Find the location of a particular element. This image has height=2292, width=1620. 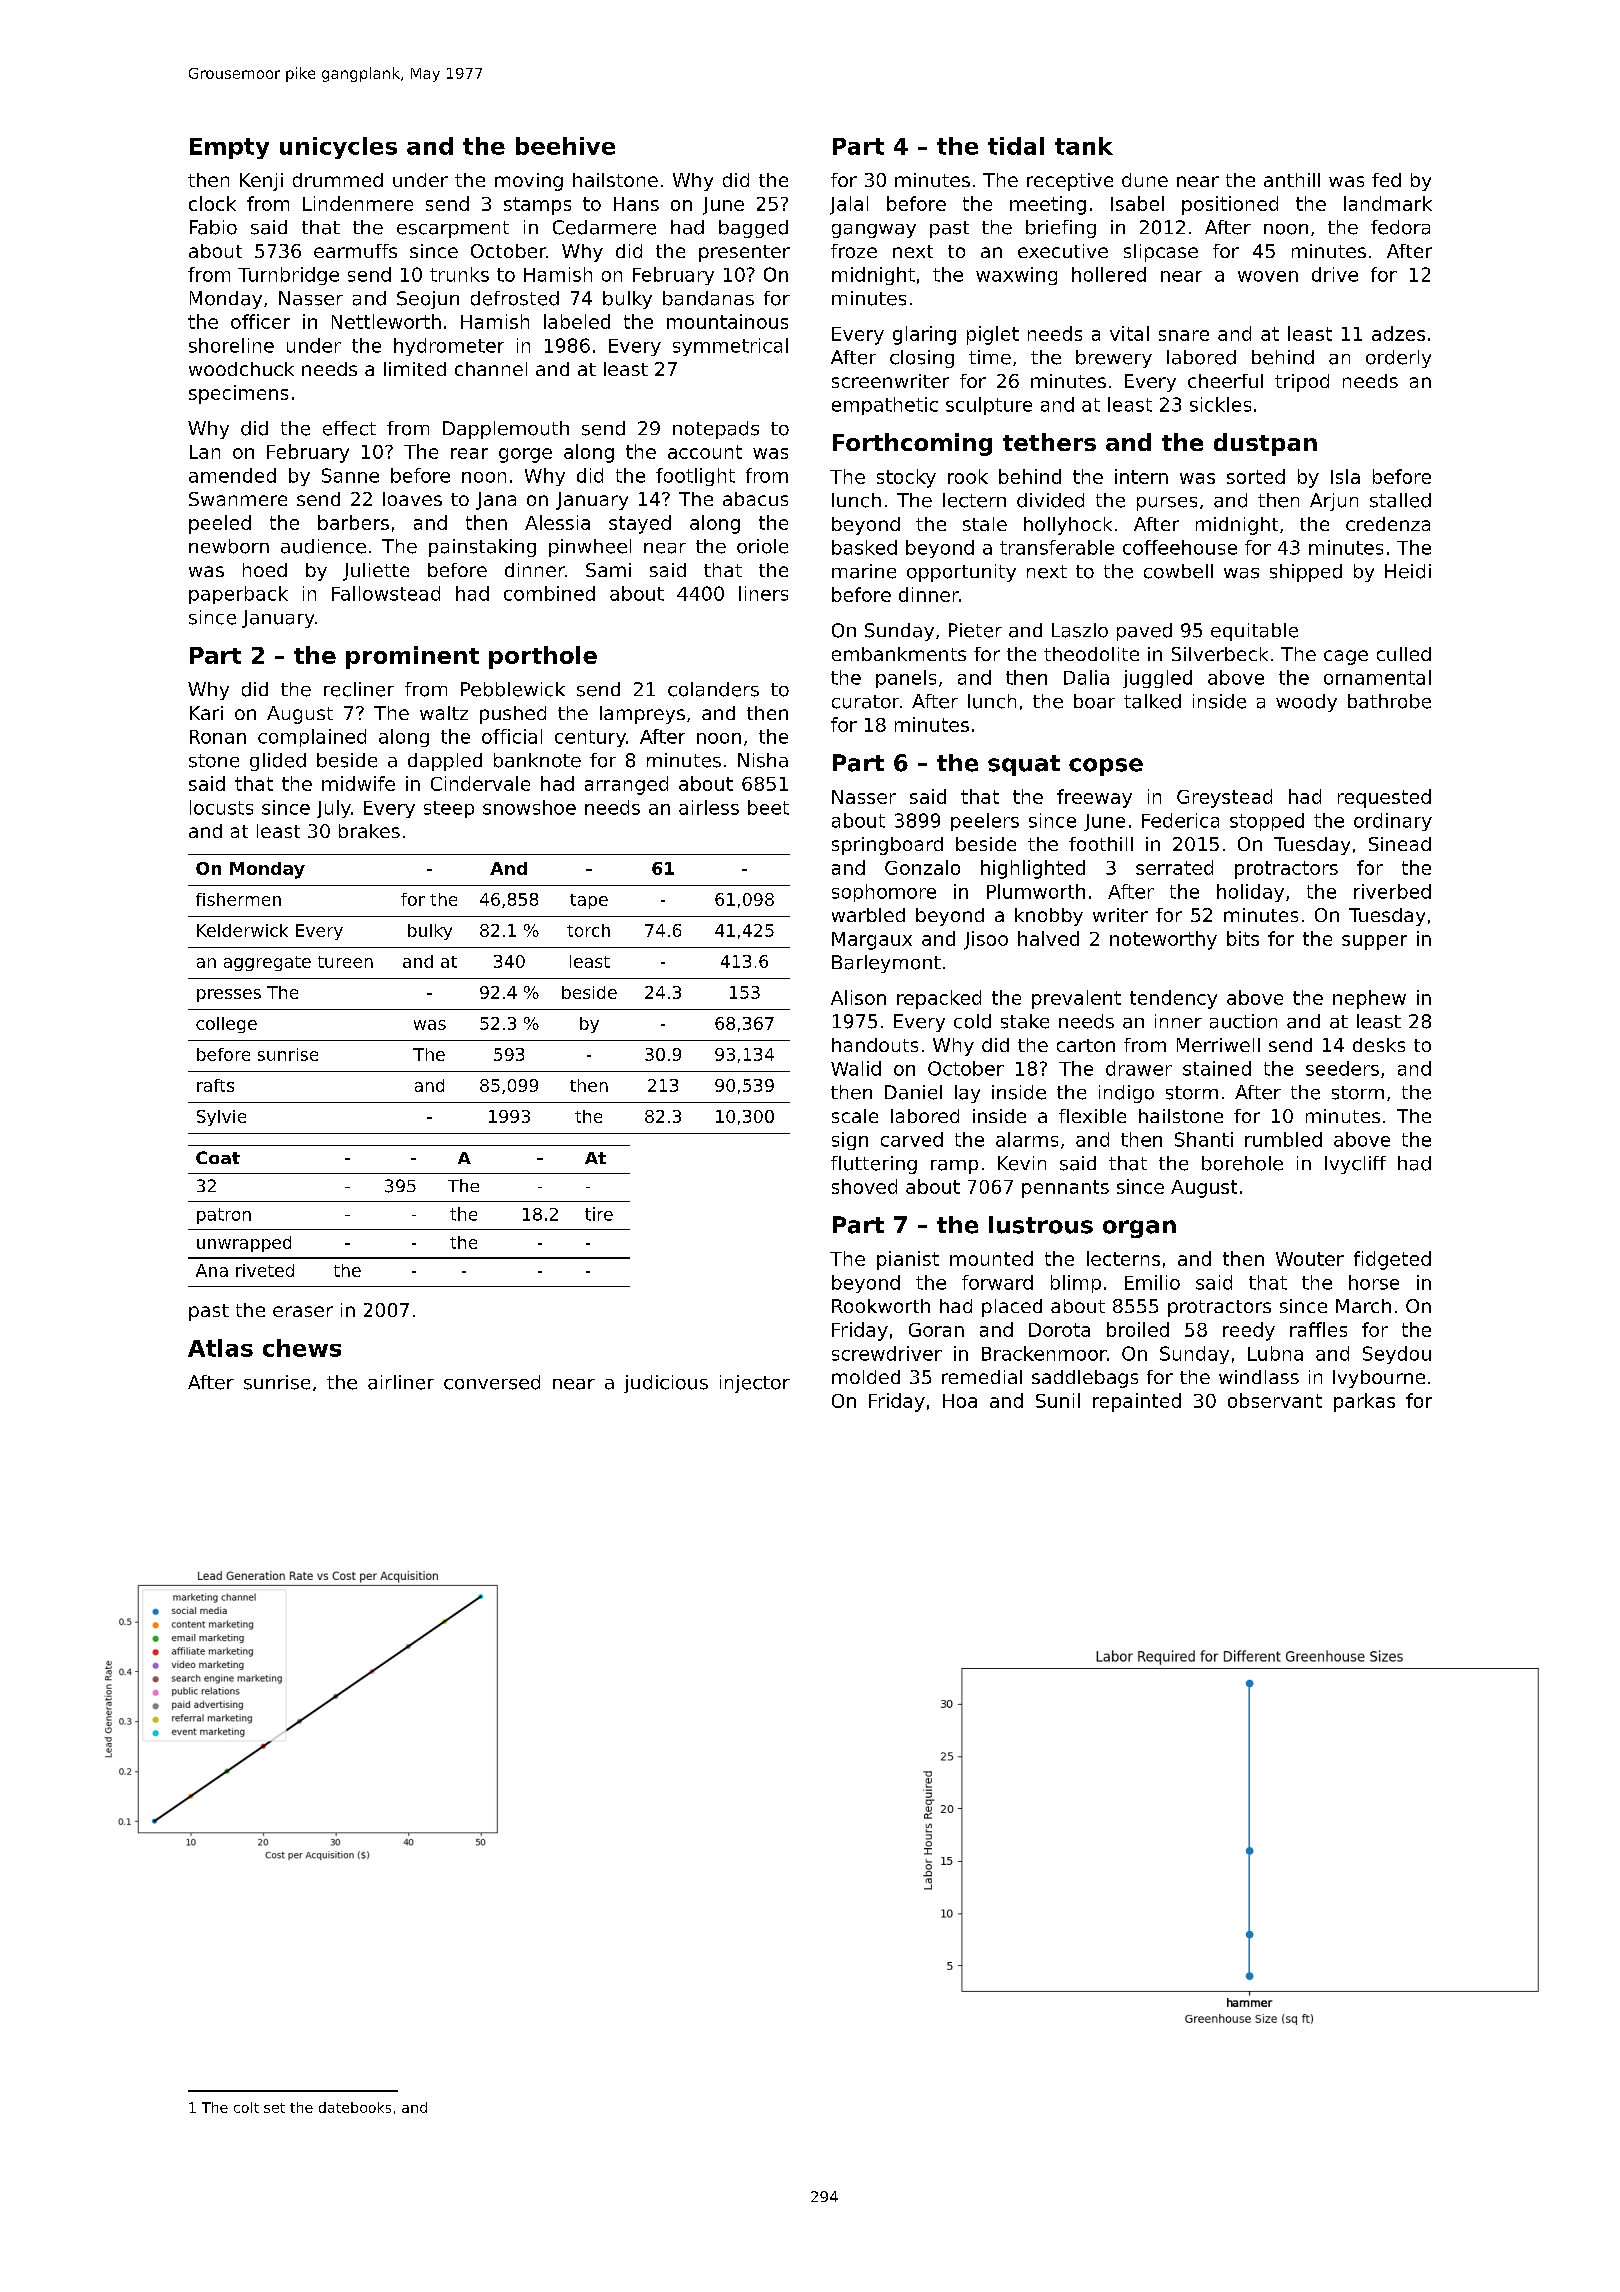

conversed is located at coordinates (492, 1382).
